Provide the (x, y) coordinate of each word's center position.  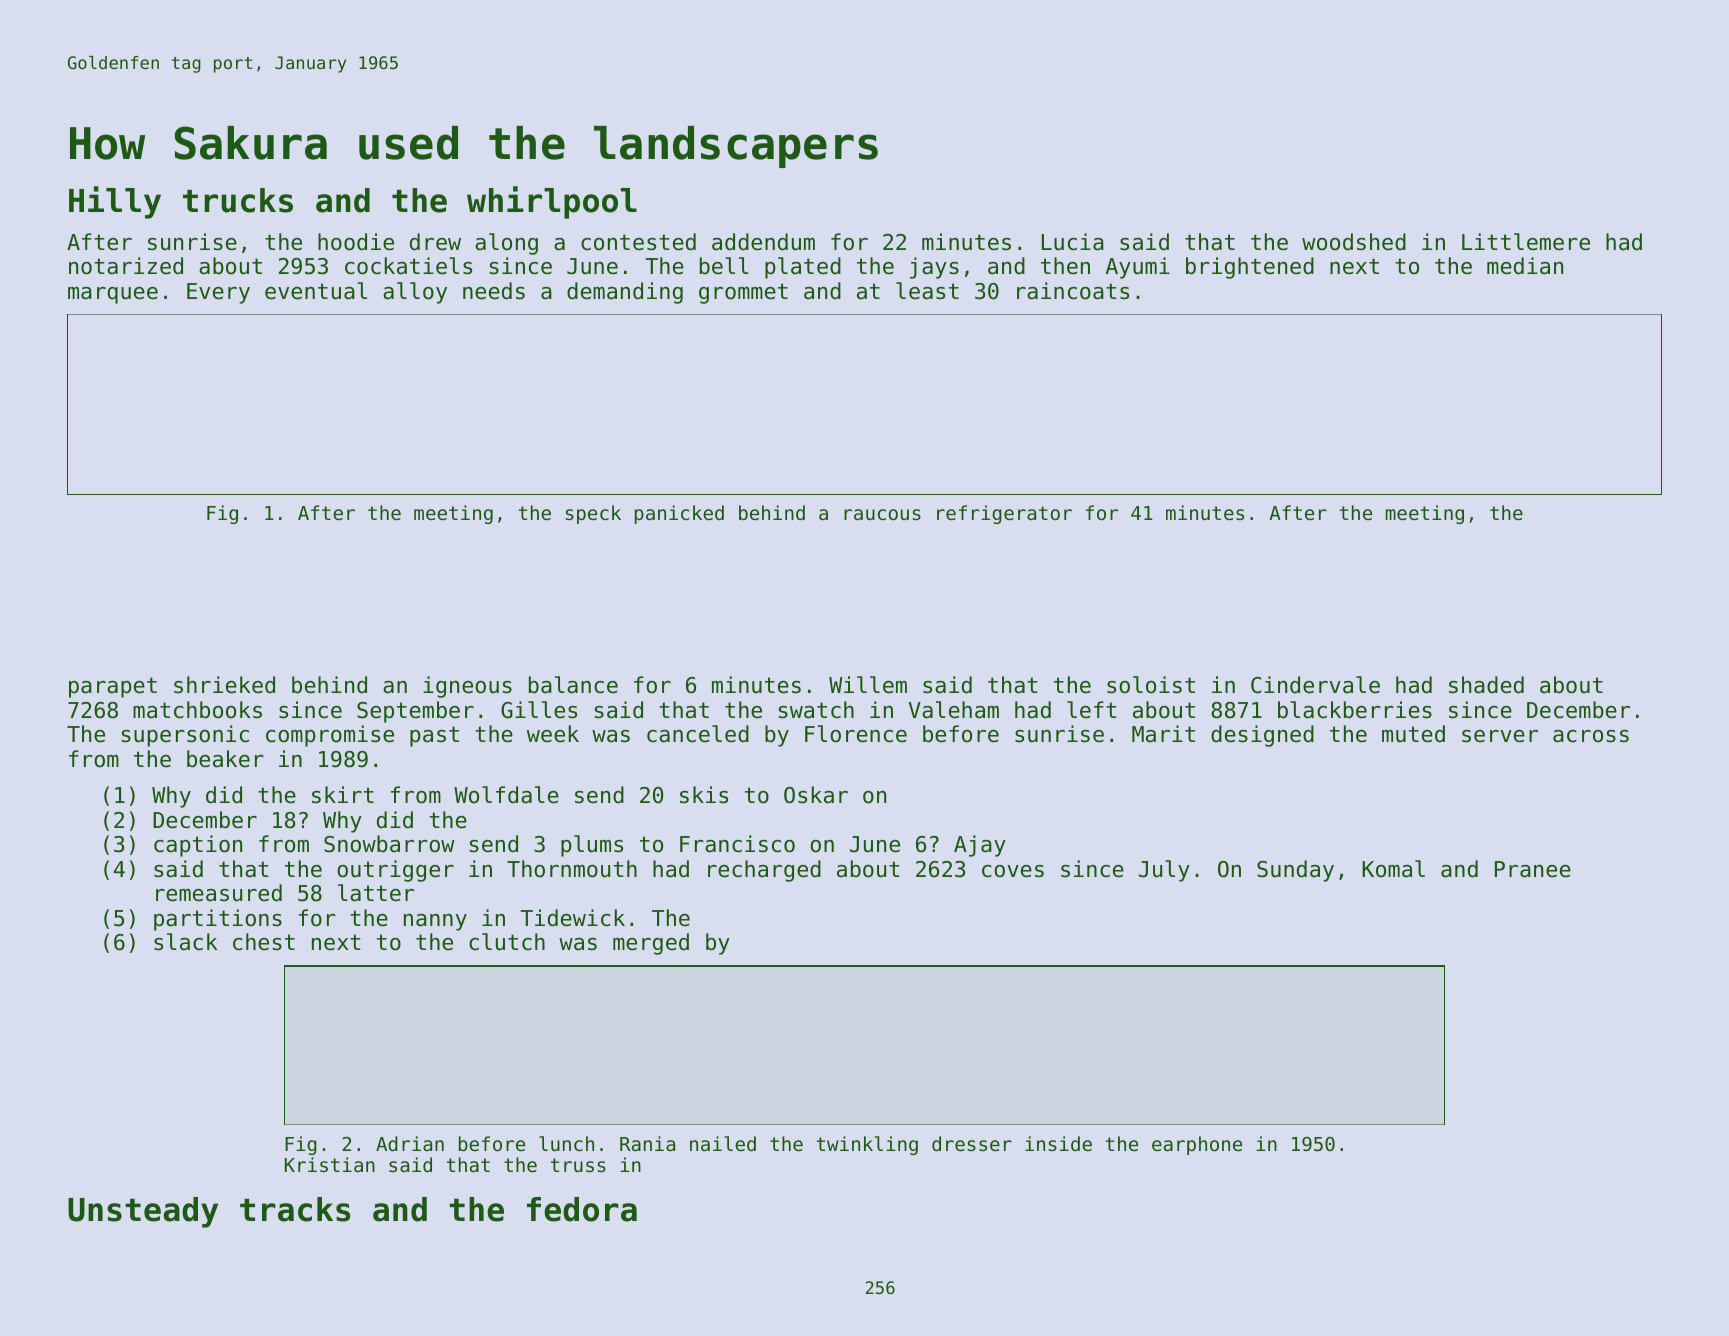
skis (704, 795)
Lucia (1073, 242)
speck (593, 514)
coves (1013, 871)
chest (264, 942)
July (1164, 871)
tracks (295, 1209)
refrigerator (1004, 514)
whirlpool (552, 202)
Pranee (1533, 869)
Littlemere (1526, 242)
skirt (343, 795)
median (1525, 266)
